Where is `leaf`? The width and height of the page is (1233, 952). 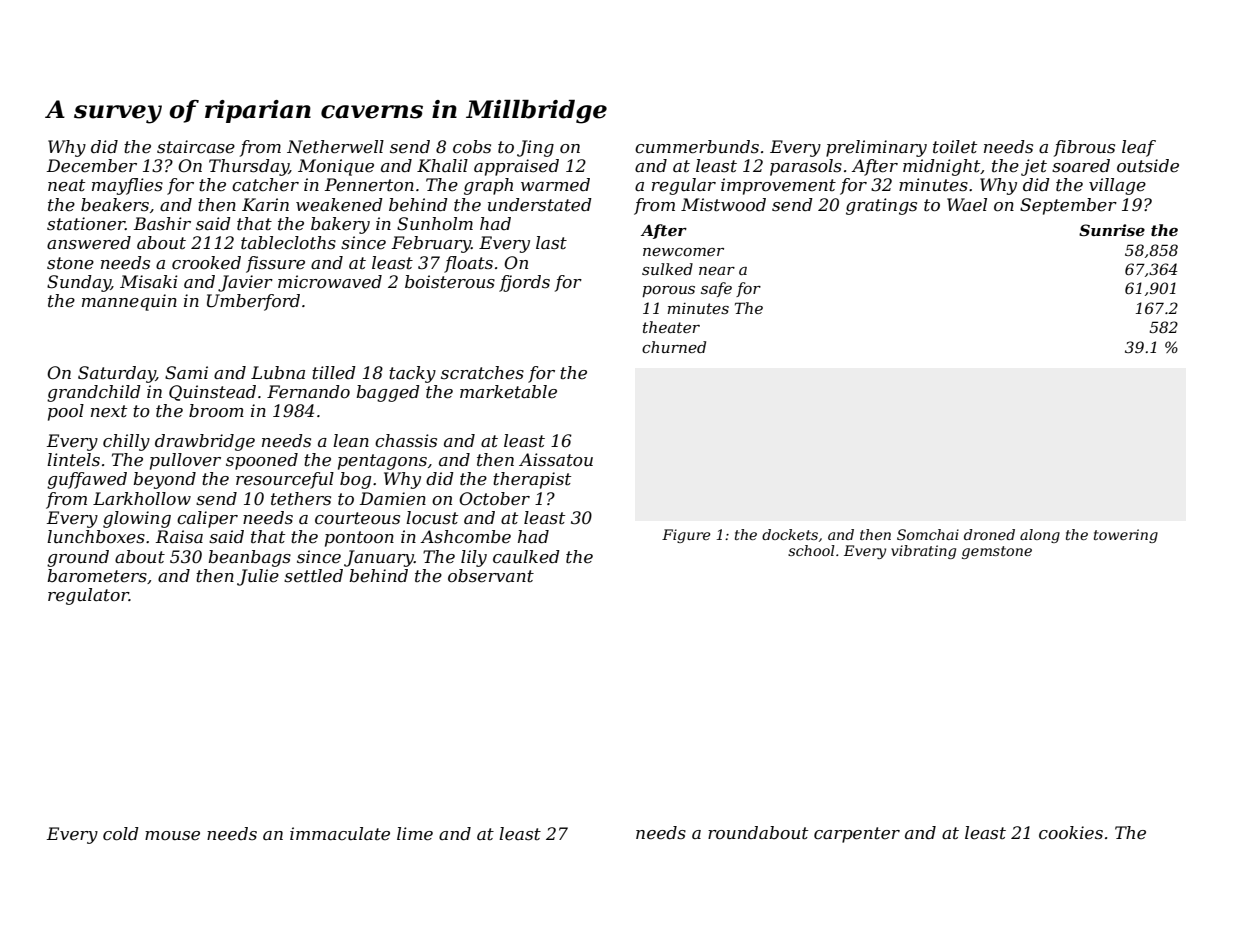
leaf is located at coordinates (1139, 148).
